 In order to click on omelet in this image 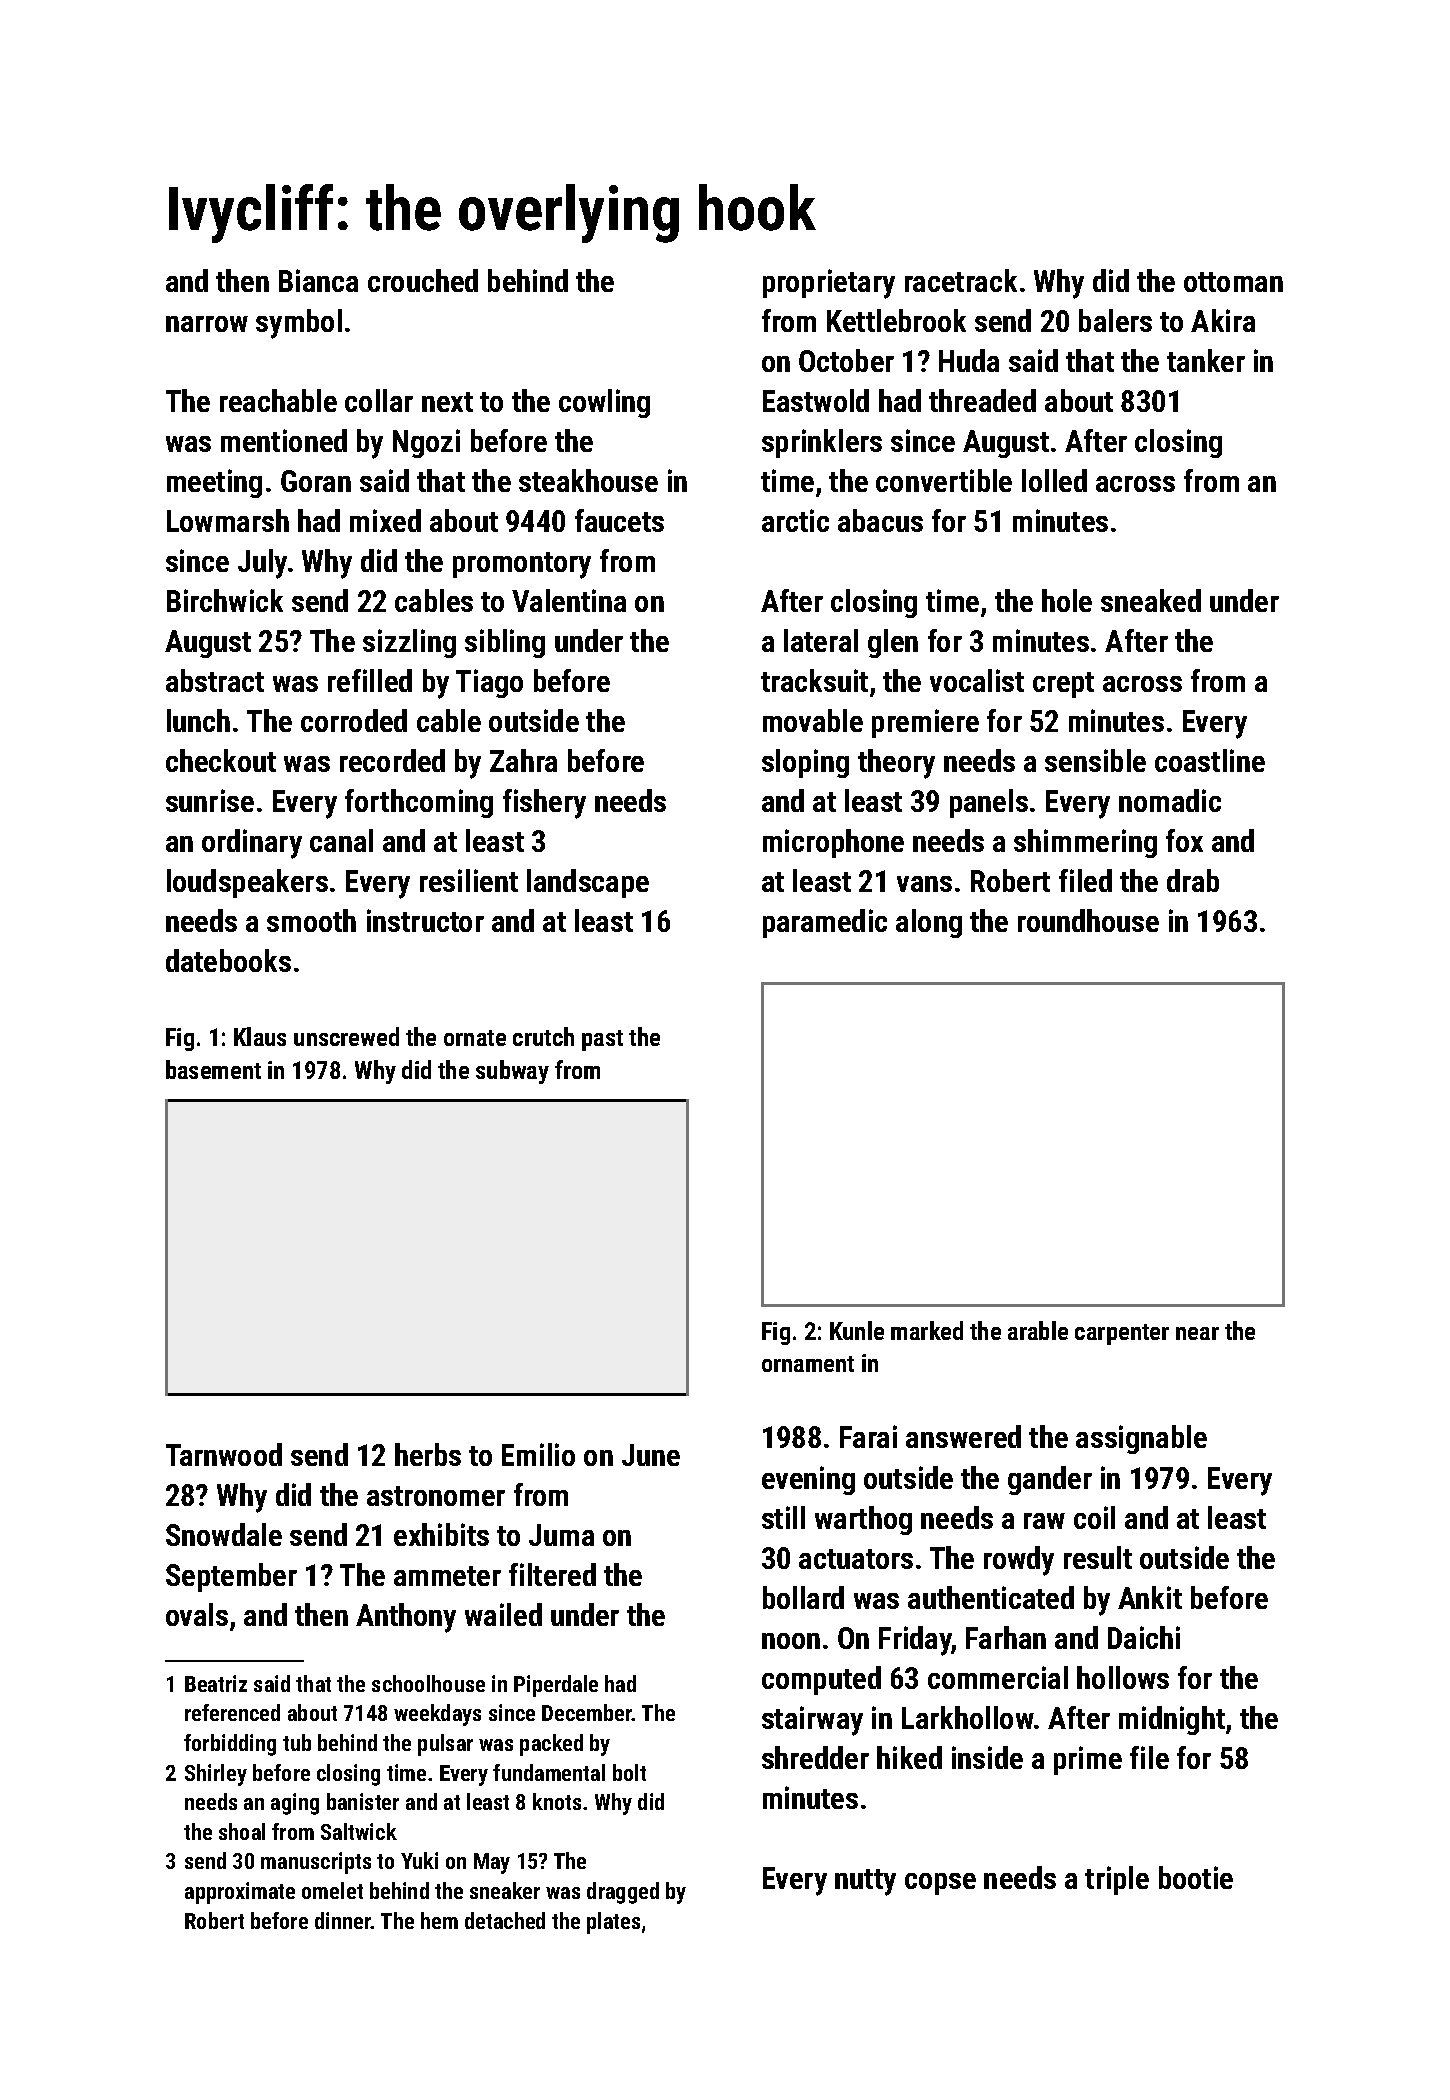, I will do `click(332, 1890)`.
